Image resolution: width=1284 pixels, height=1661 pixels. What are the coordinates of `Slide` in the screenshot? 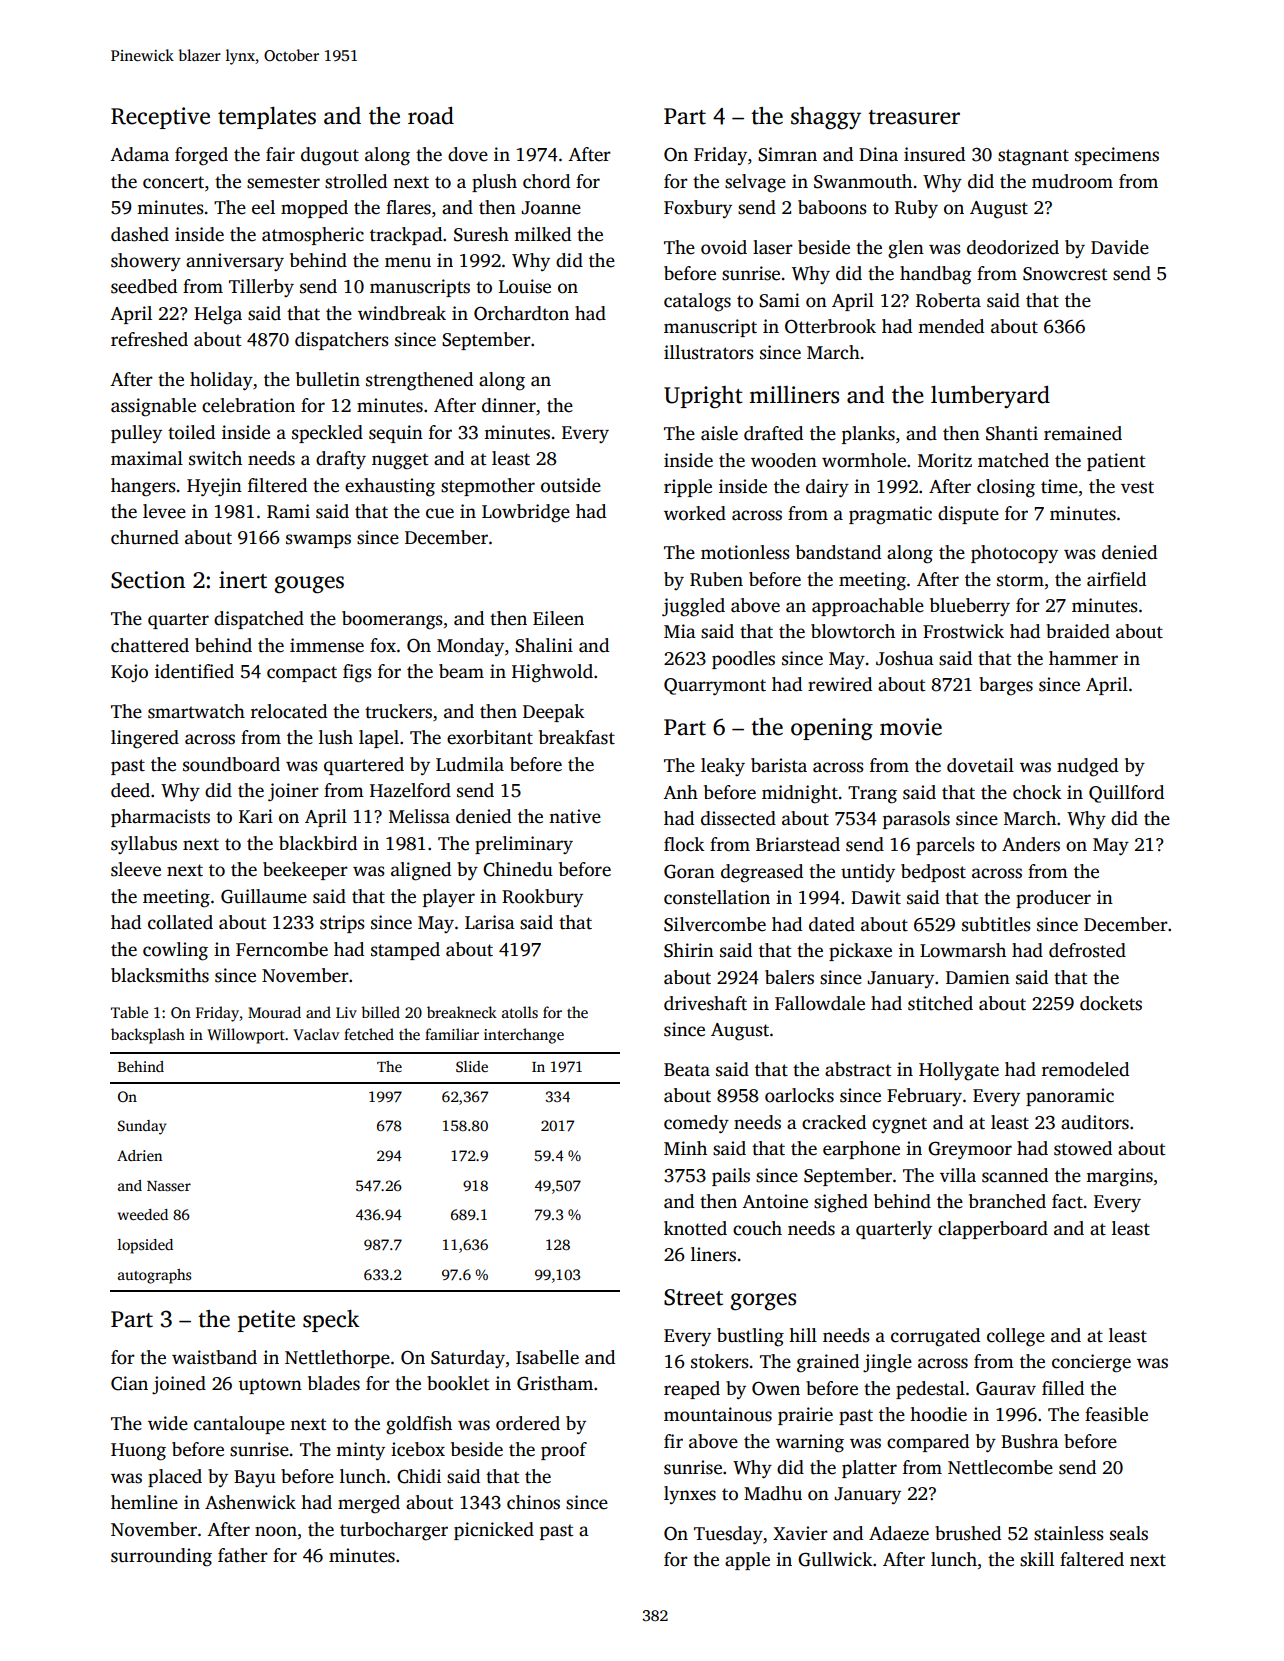 It's located at (472, 1066).
